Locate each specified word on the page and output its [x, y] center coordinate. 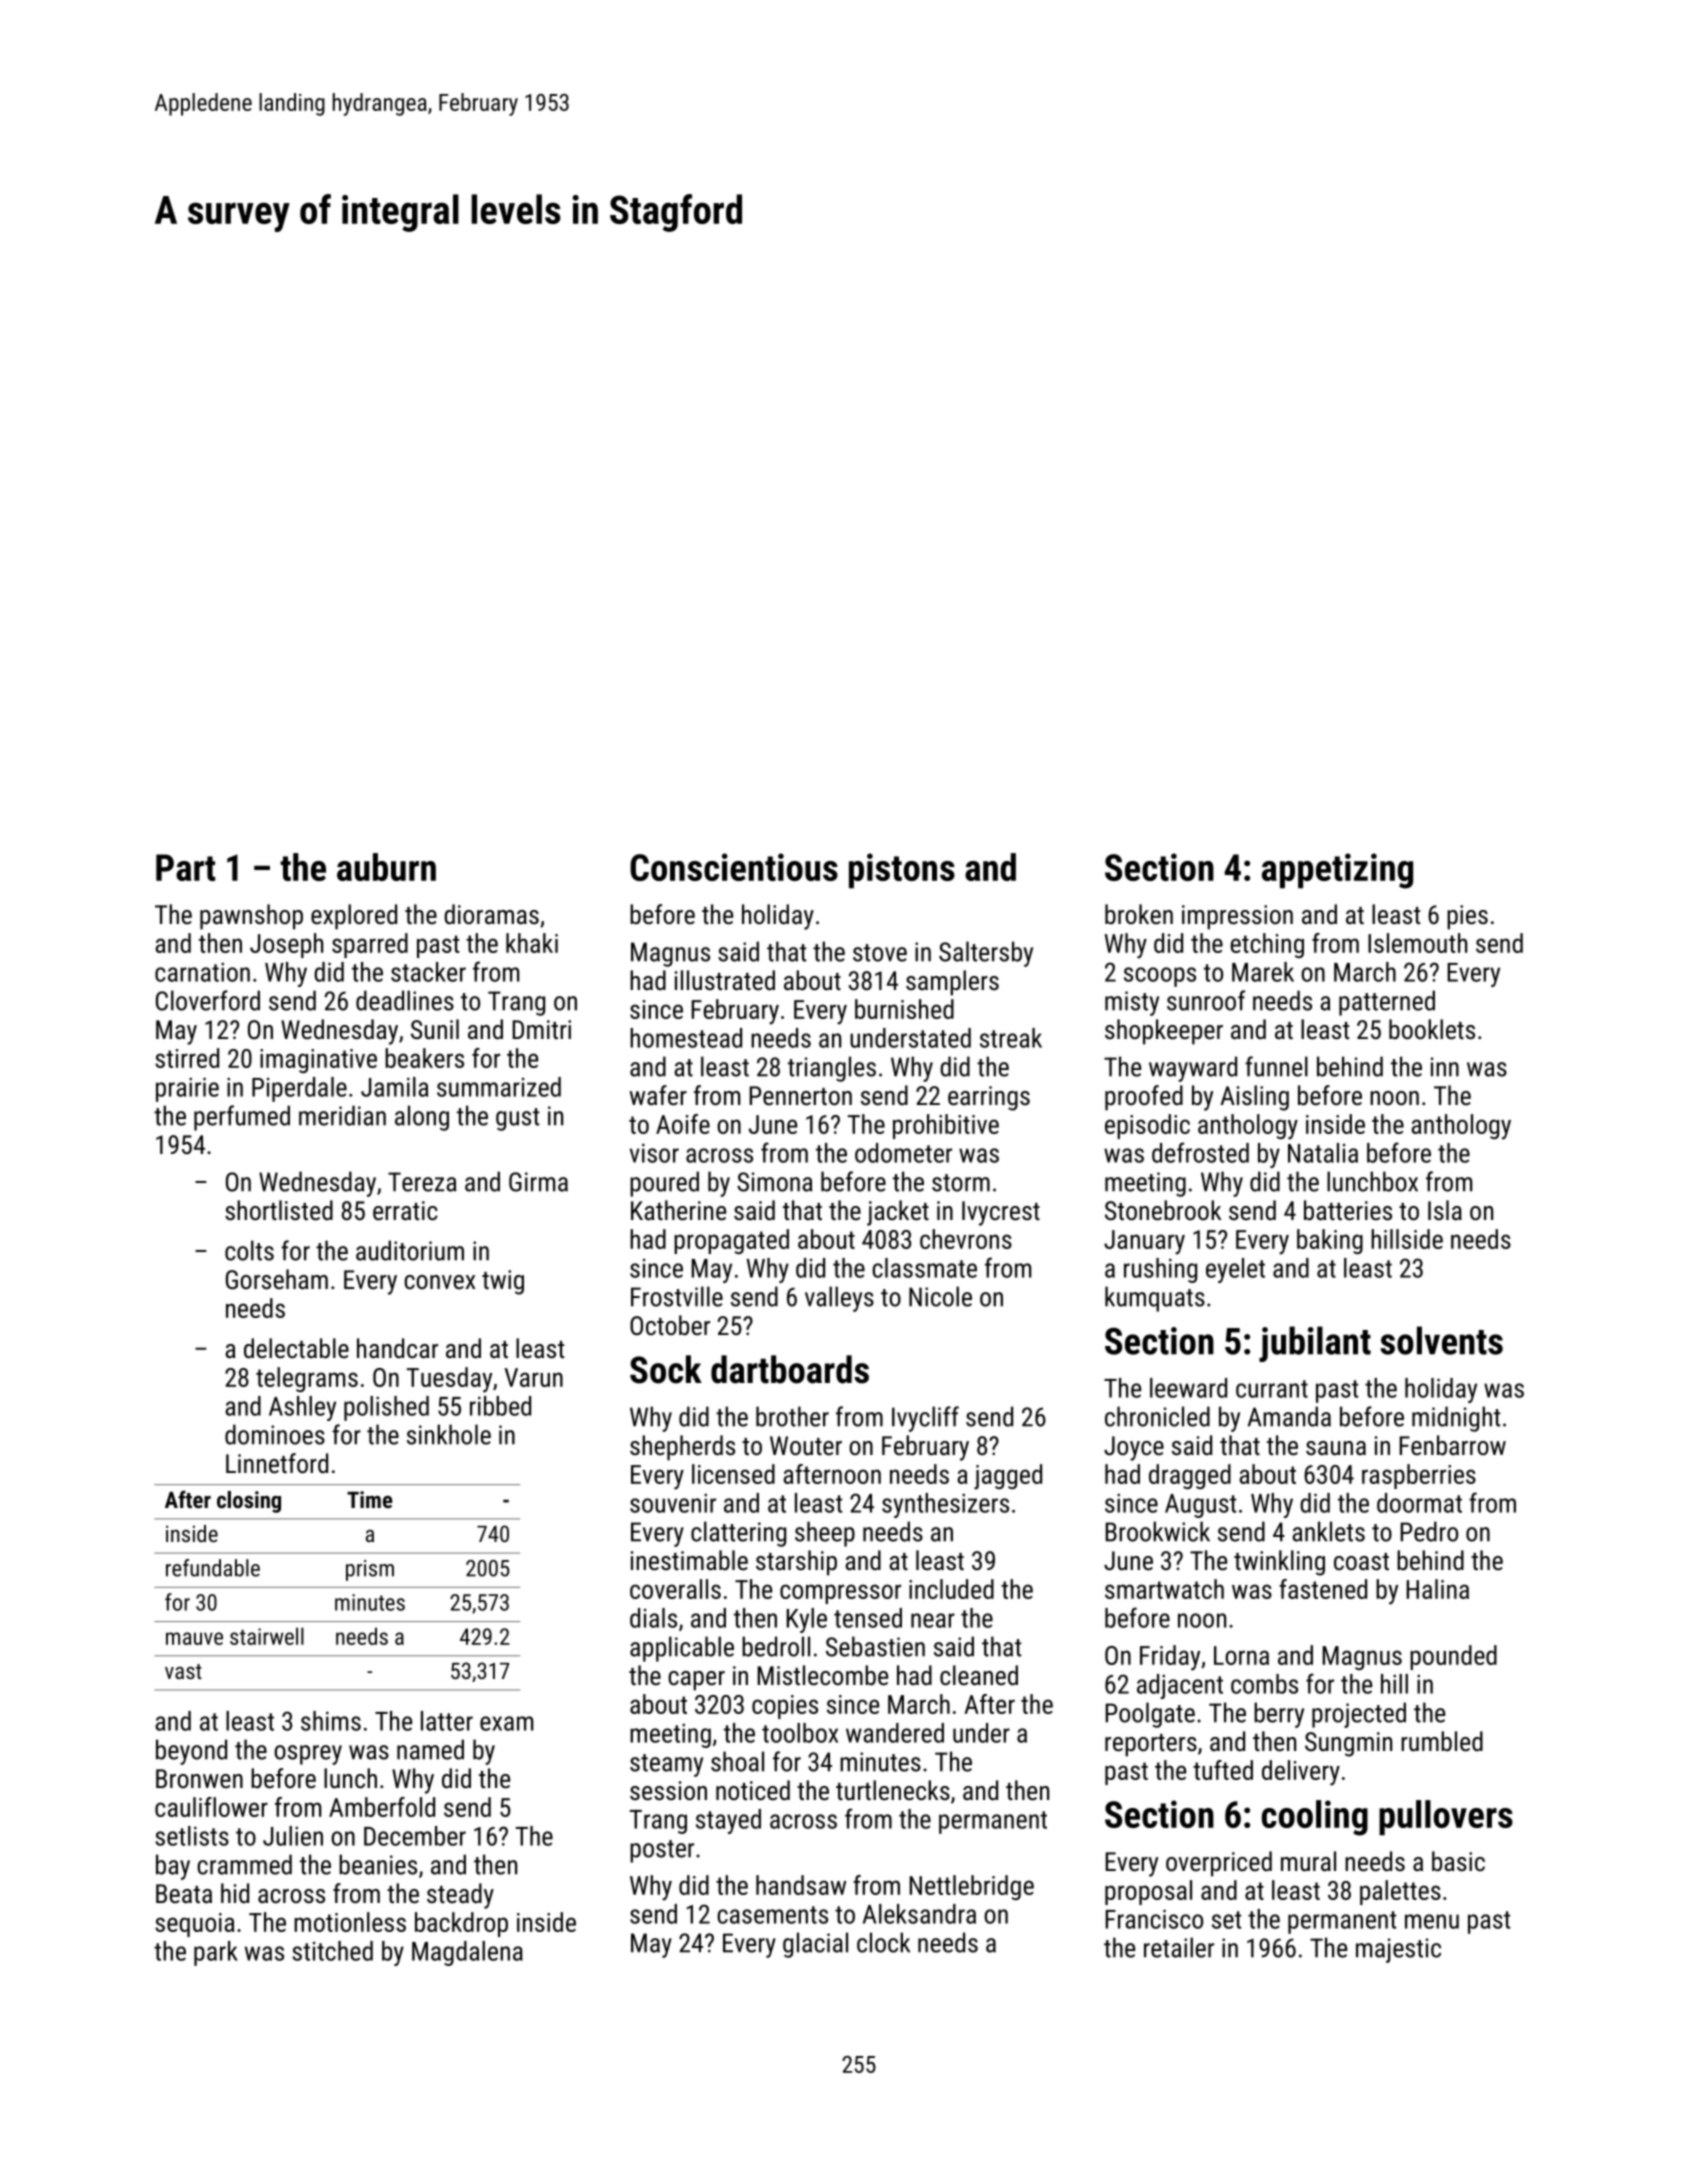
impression [1237, 917]
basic [1458, 1861]
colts [249, 1250]
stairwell [267, 1636]
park [216, 1953]
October [670, 1325]
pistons [902, 870]
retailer [1179, 1947]
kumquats [1155, 1299]
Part [185, 867]
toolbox [800, 1733]
